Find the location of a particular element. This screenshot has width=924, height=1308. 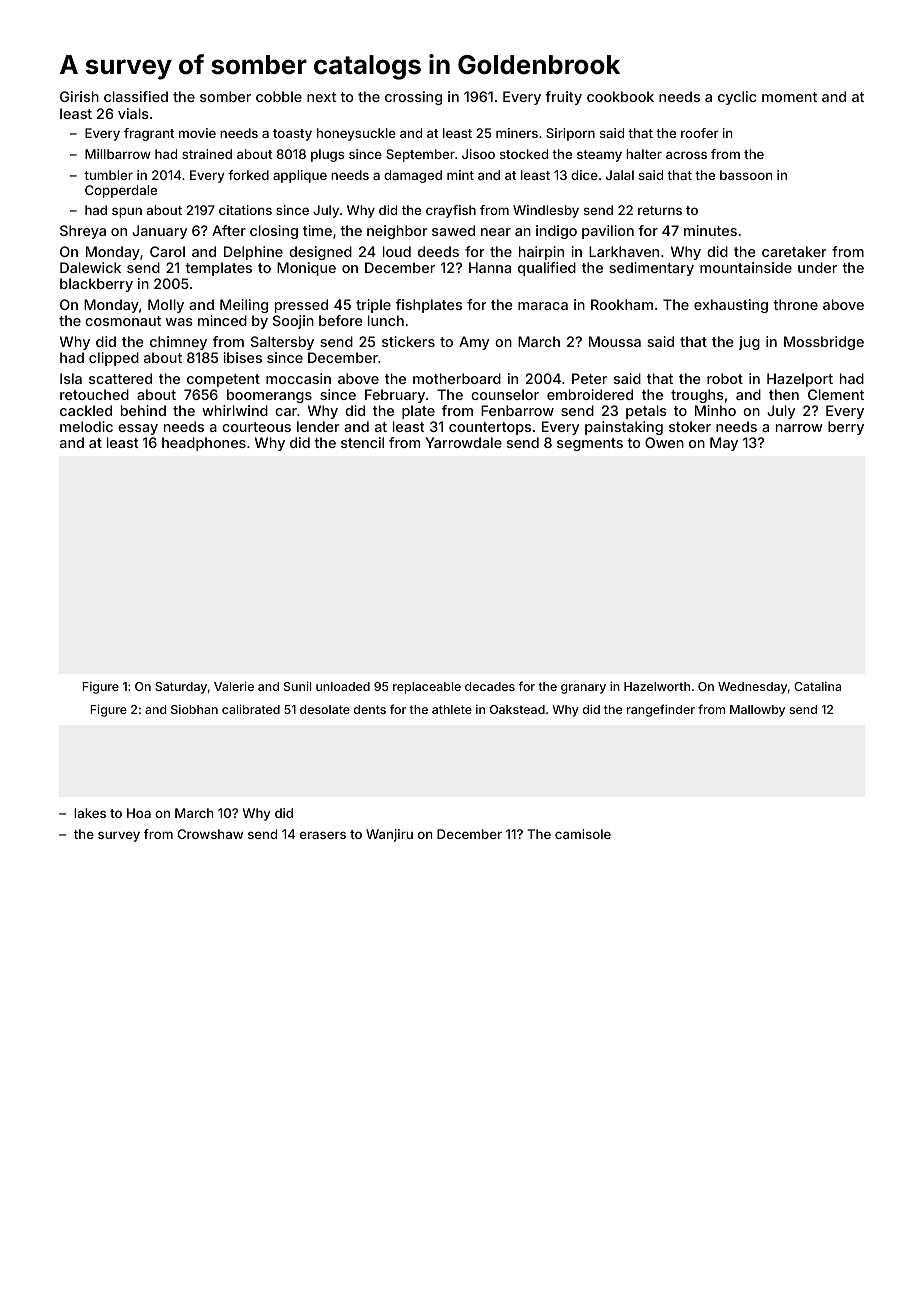

classified is located at coordinates (136, 96).
